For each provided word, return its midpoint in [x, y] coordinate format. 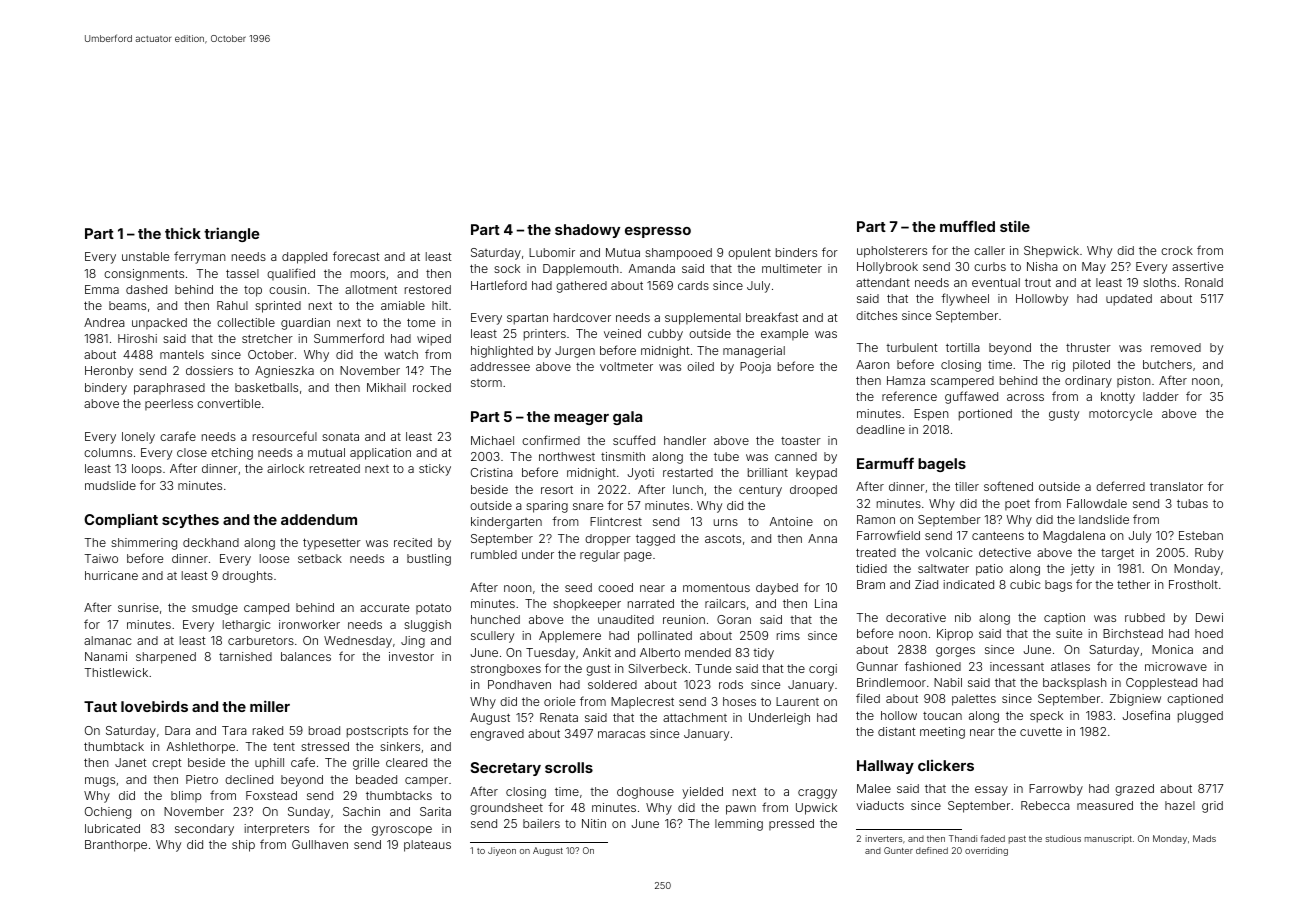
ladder [1161, 396]
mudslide [110, 485]
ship [243, 846]
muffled [967, 226]
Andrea [104, 322]
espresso [658, 232]
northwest [567, 456]
